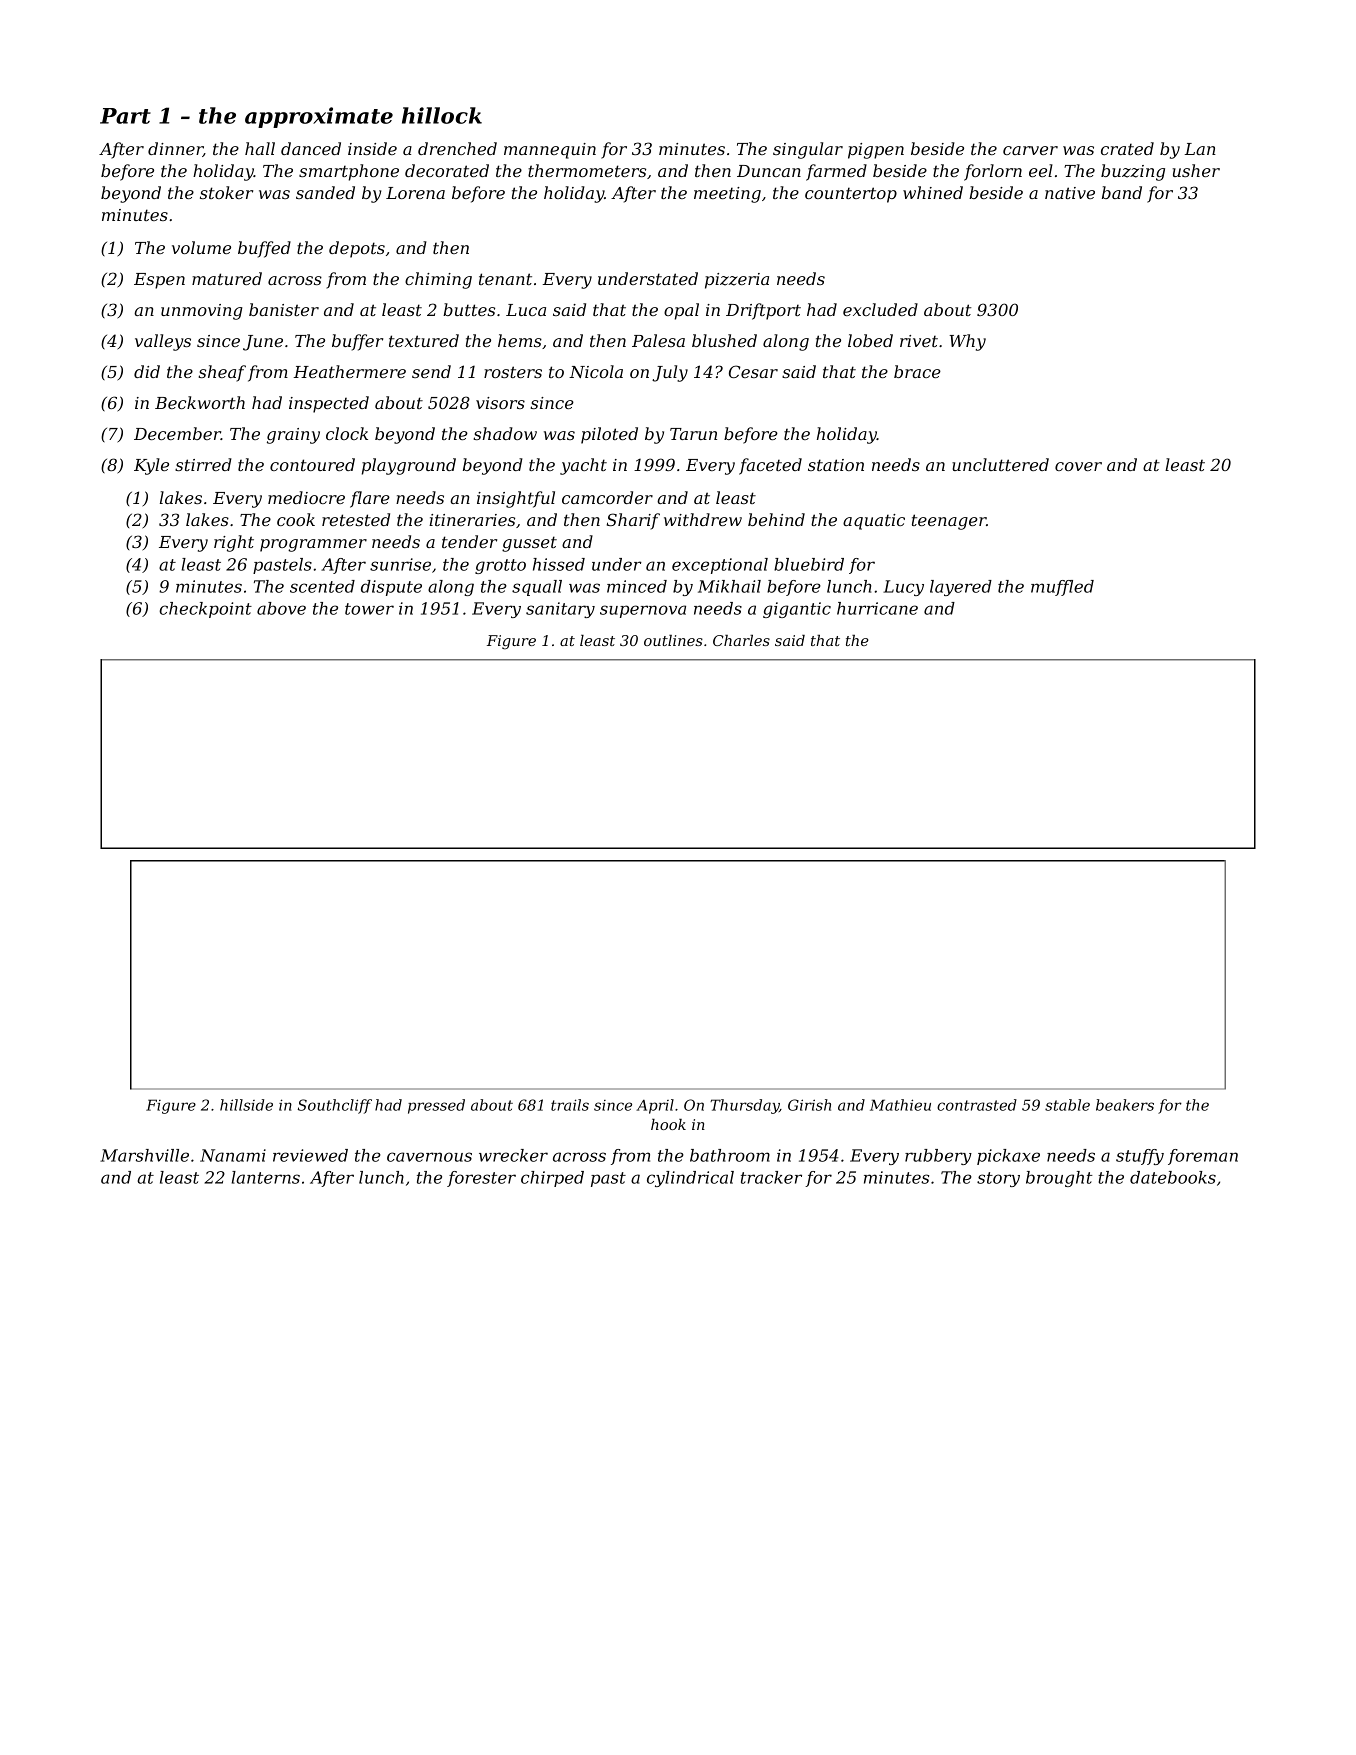 The height and width of the document is (1755, 1356). What do you see at coordinates (690, 1179) in the document?
I see `cylindrical` at bounding box center [690, 1179].
